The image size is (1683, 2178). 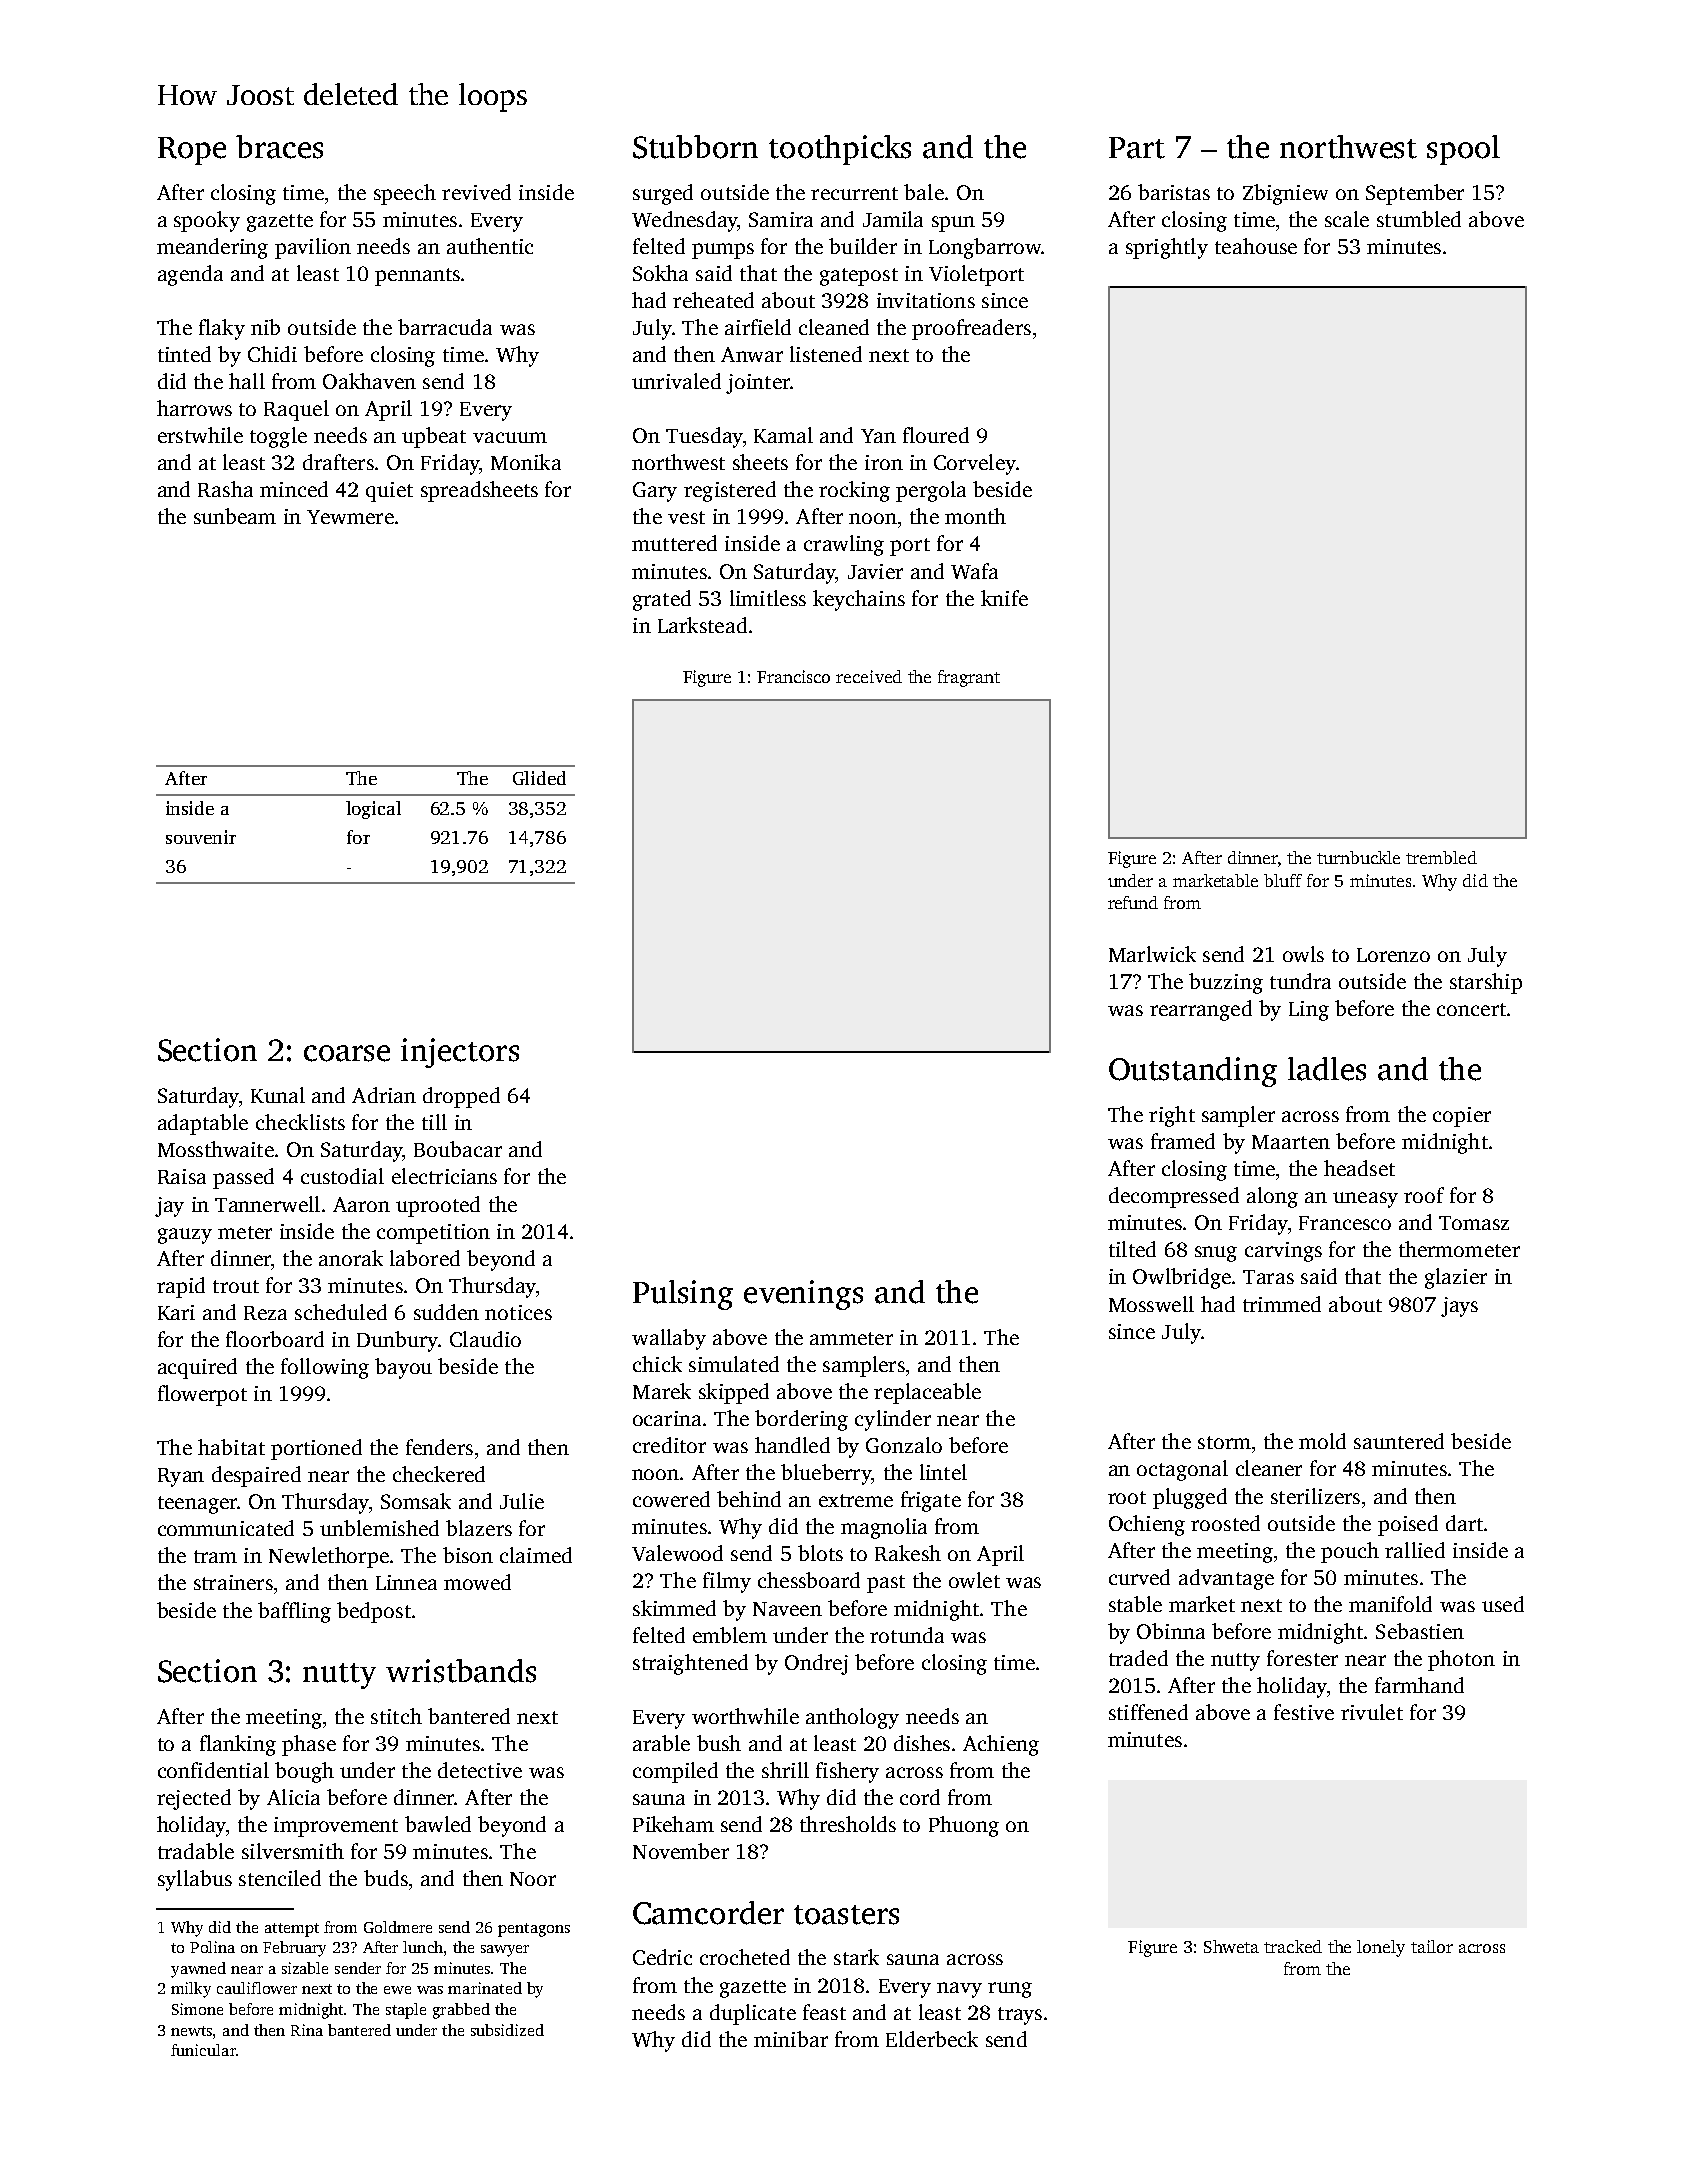 What do you see at coordinates (403, 1368) in the document?
I see `bayou` at bounding box center [403, 1368].
